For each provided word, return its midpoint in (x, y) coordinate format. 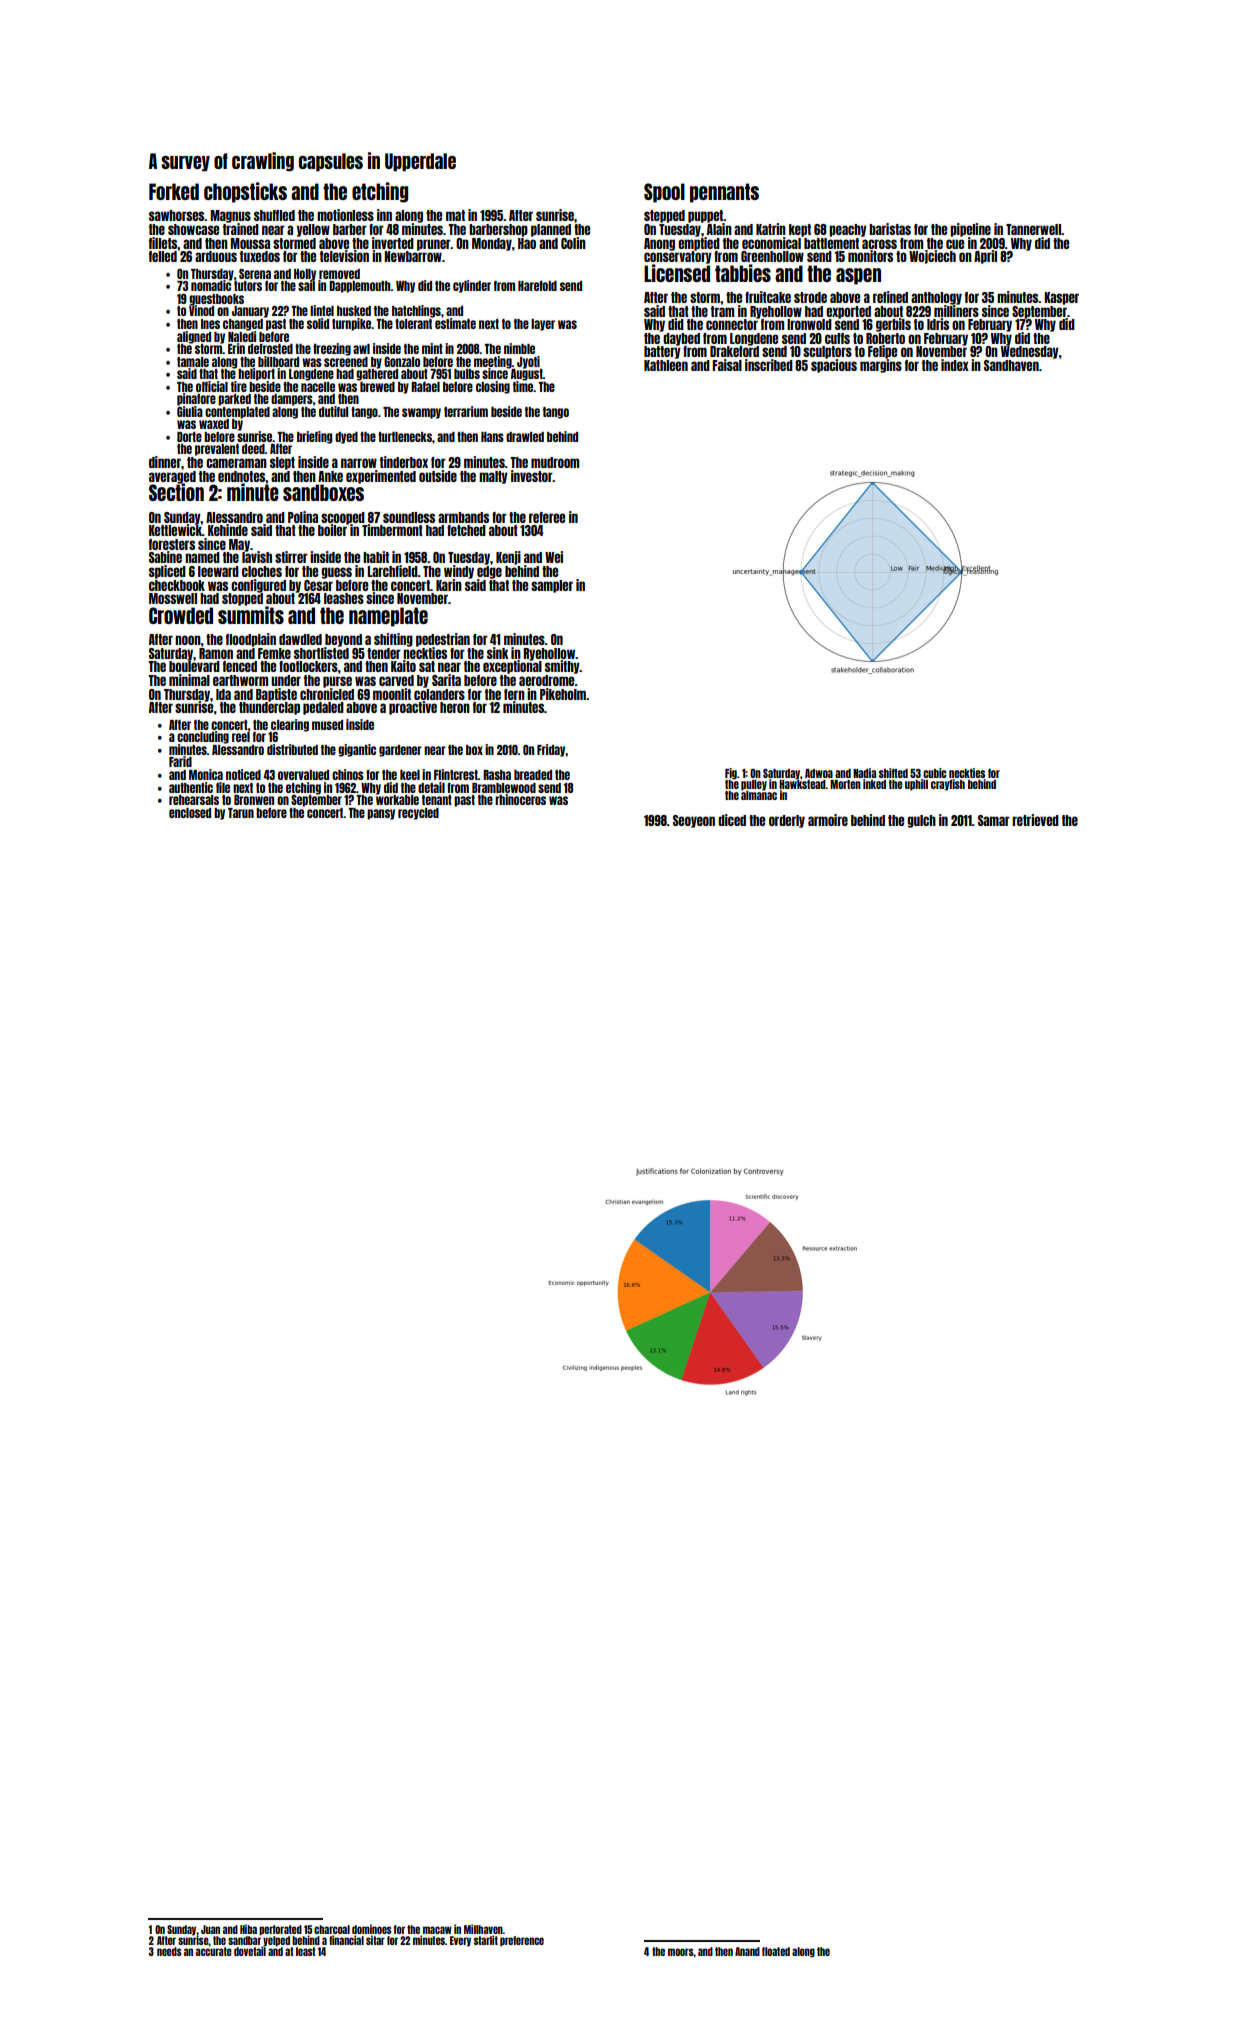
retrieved (1035, 820)
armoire (828, 820)
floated (776, 1951)
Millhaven (483, 1929)
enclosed (190, 813)
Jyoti (528, 362)
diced (732, 820)
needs (169, 1951)
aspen (858, 276)
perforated (280, 1930)
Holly (305, 274)
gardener (400, 751)
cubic (935, 773)
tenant (437, 800)
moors (680, 1952)
